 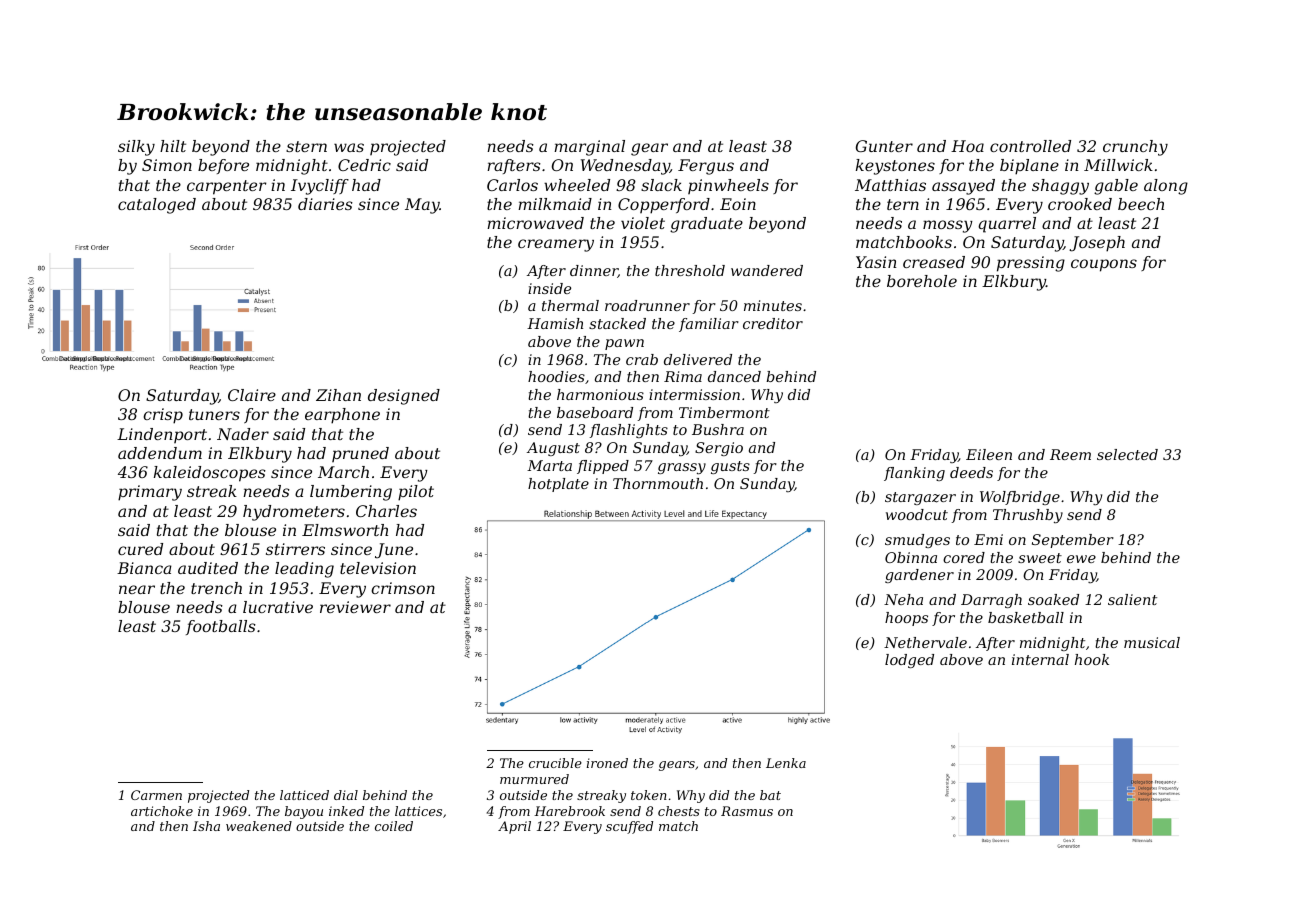 What do you see at coordinates (1007, 225) in the page?
I see `quarrel` at bounding box center [1007, 225].
